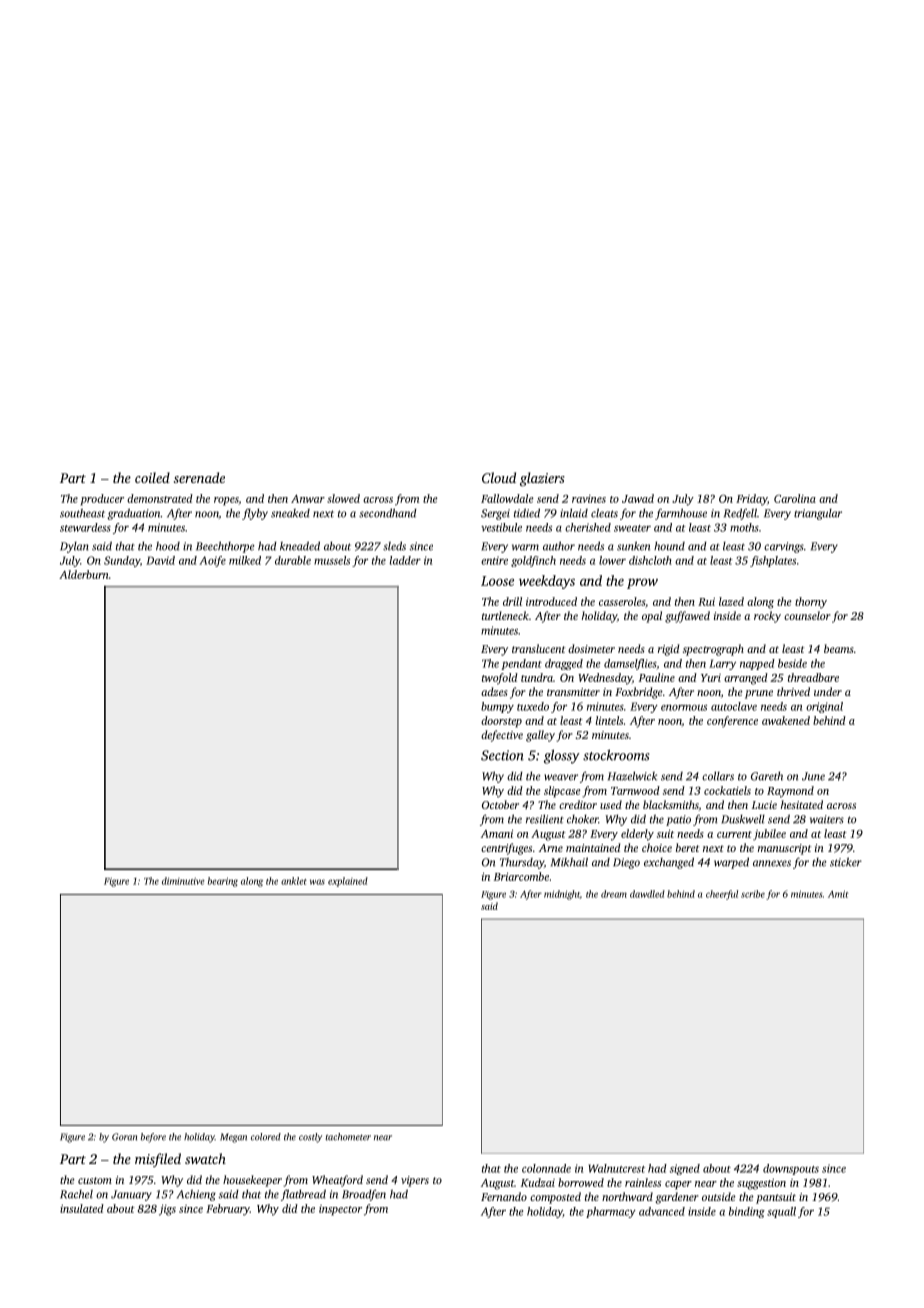 This page has width=924, height=1308. I want to click on colonnade, so click(546, 1168).
